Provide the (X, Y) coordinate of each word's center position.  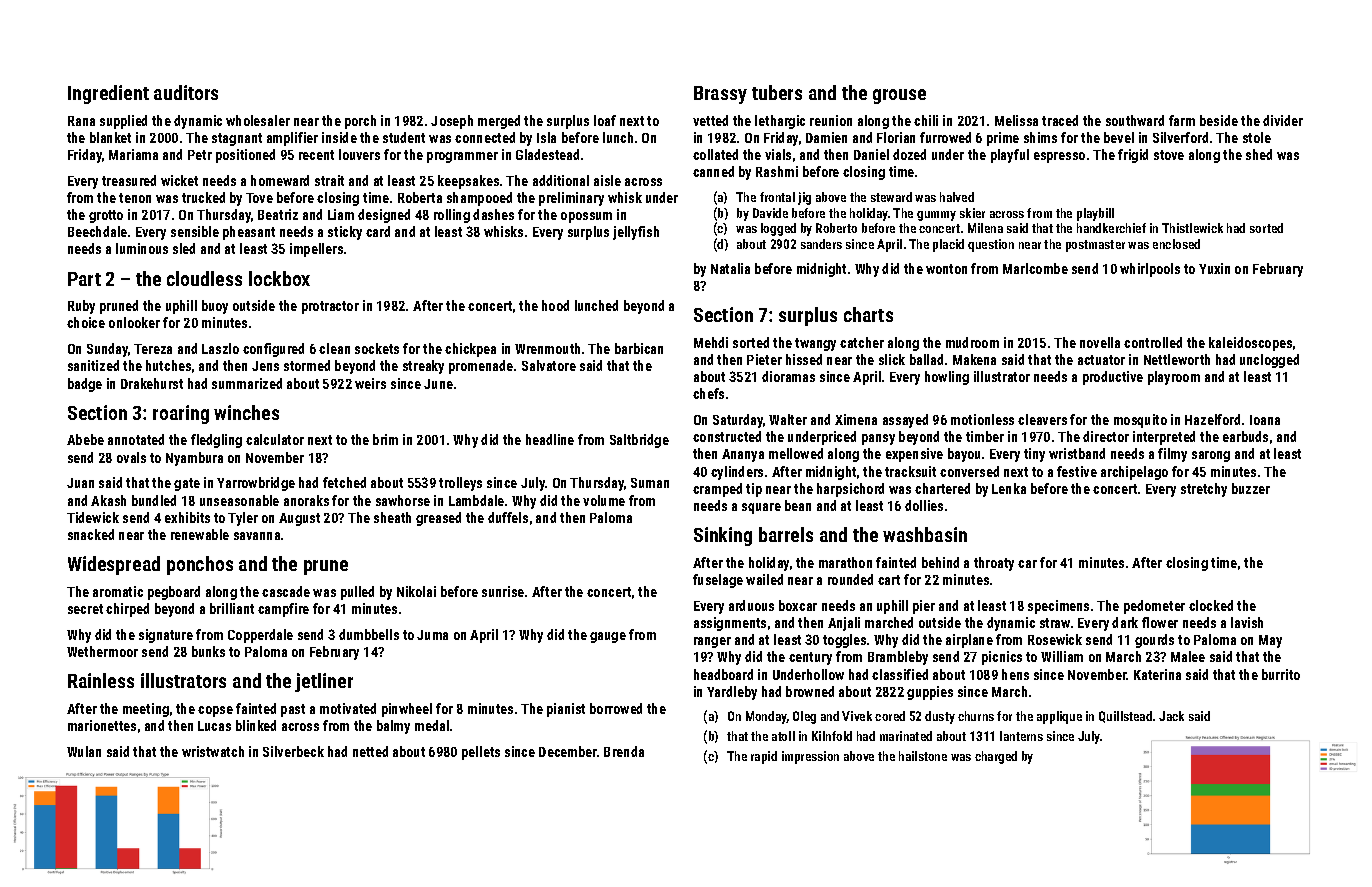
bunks (208, 651)
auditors (186, 92)
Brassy (720, 95)
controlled (1153, 342)
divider (1283, 120)
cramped (717, 490)
